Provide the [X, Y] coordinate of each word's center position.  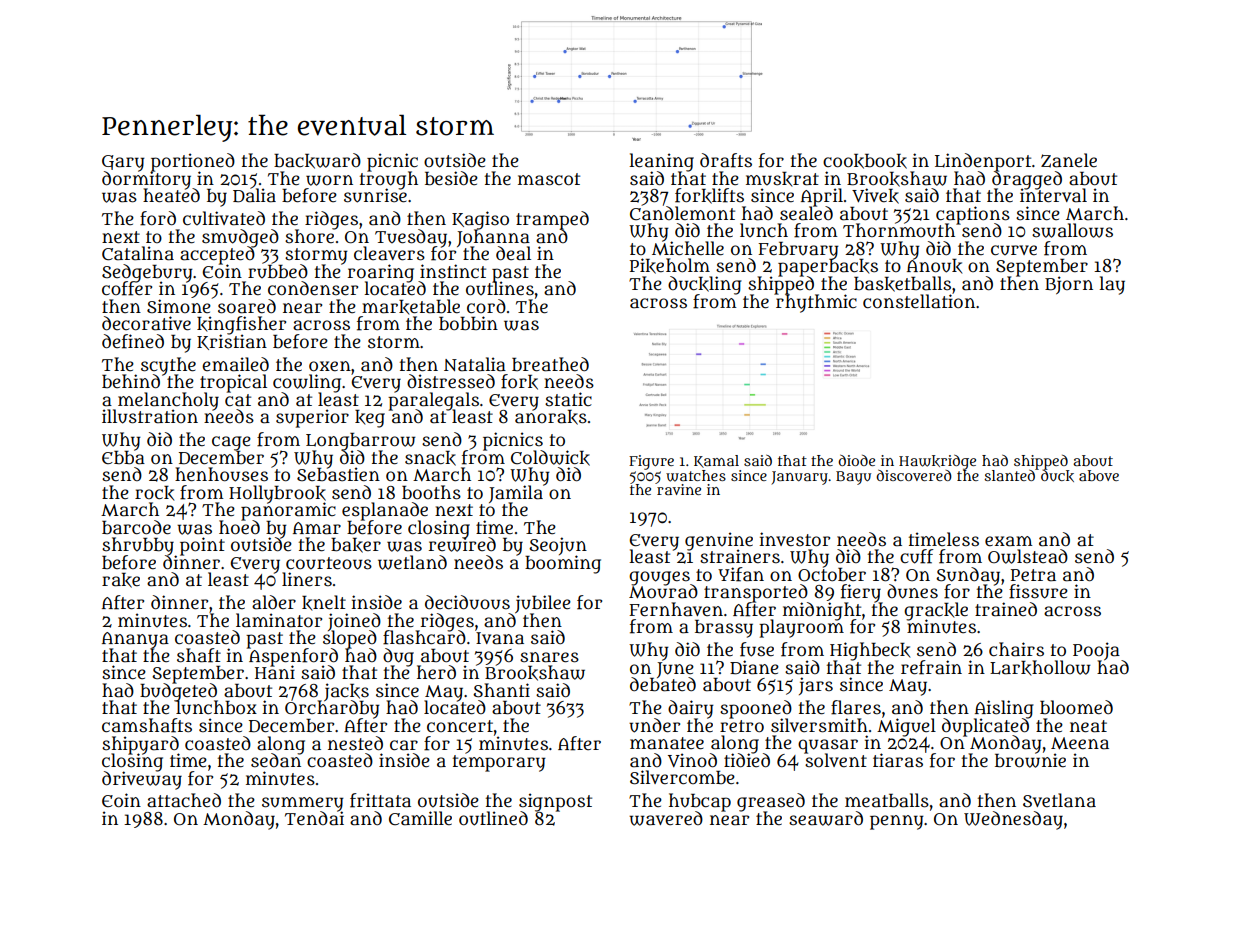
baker [356, 545]
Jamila [517, 494]
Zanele [1069, 160]
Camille [420, 818]
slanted [1009, 475]
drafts [726, 160]
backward [317, 161]
